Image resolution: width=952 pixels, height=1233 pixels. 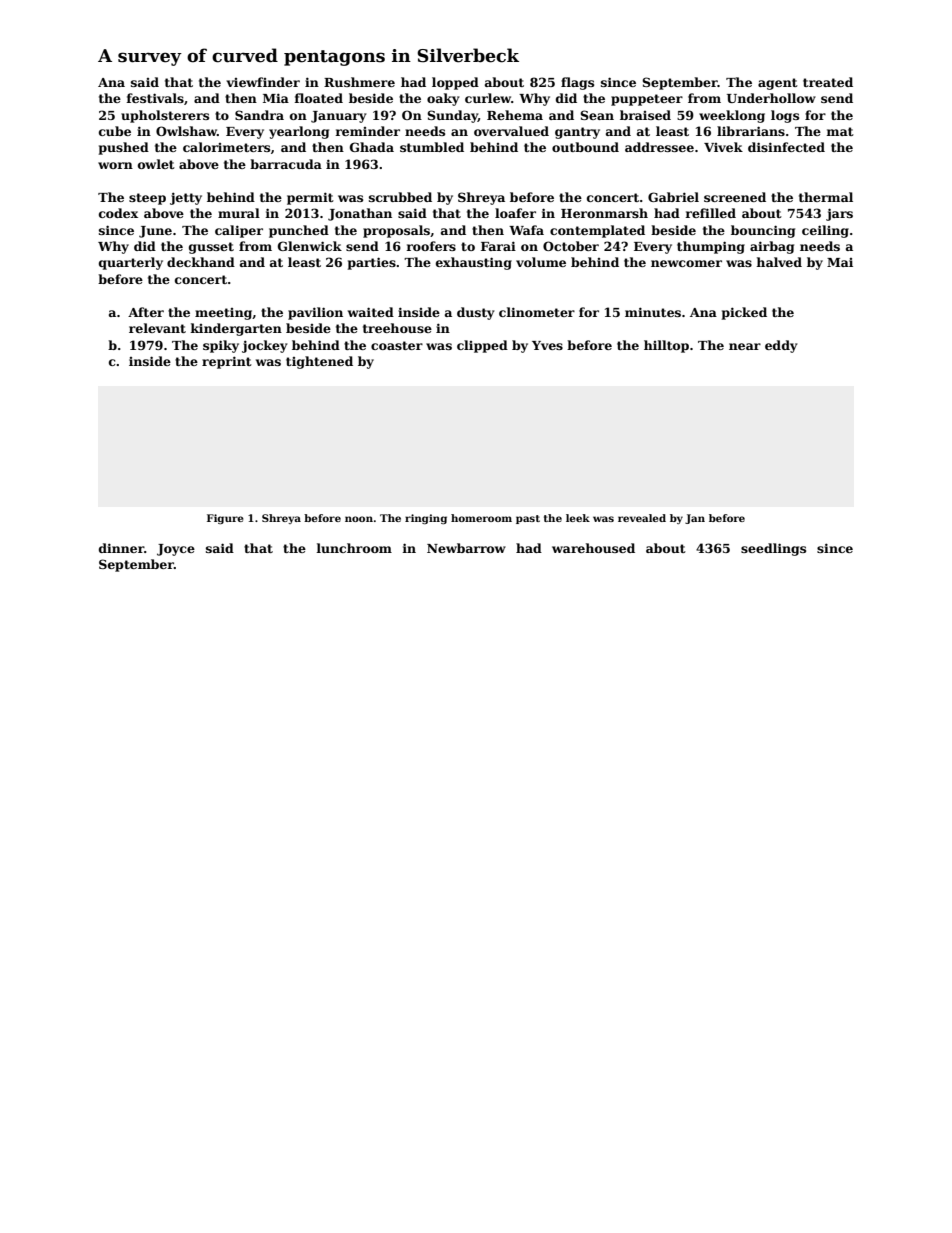 I want to click on seedlings, so click(x=773, y=549).
